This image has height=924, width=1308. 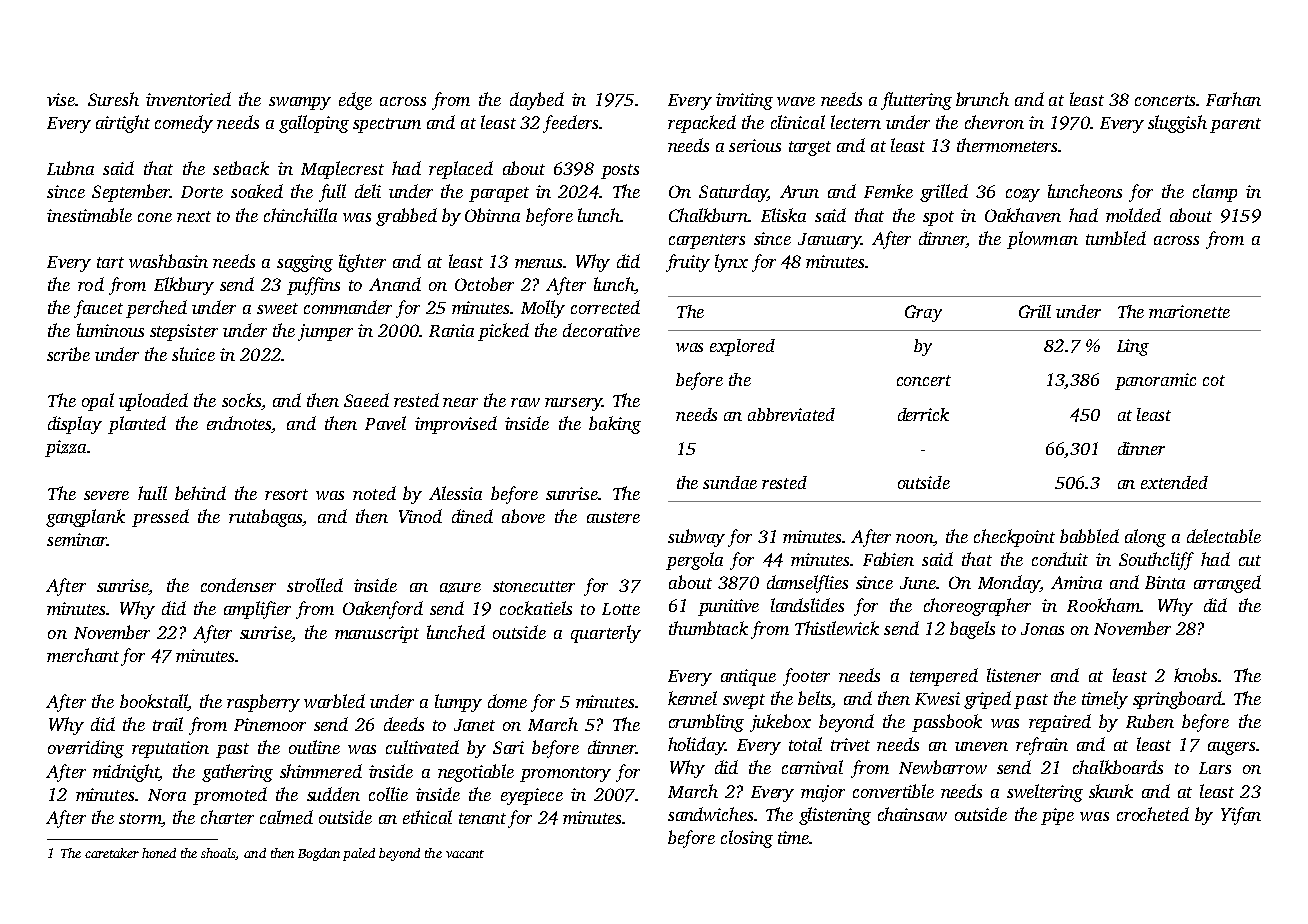 I want to click on opal, so click(x=98, y=402).
